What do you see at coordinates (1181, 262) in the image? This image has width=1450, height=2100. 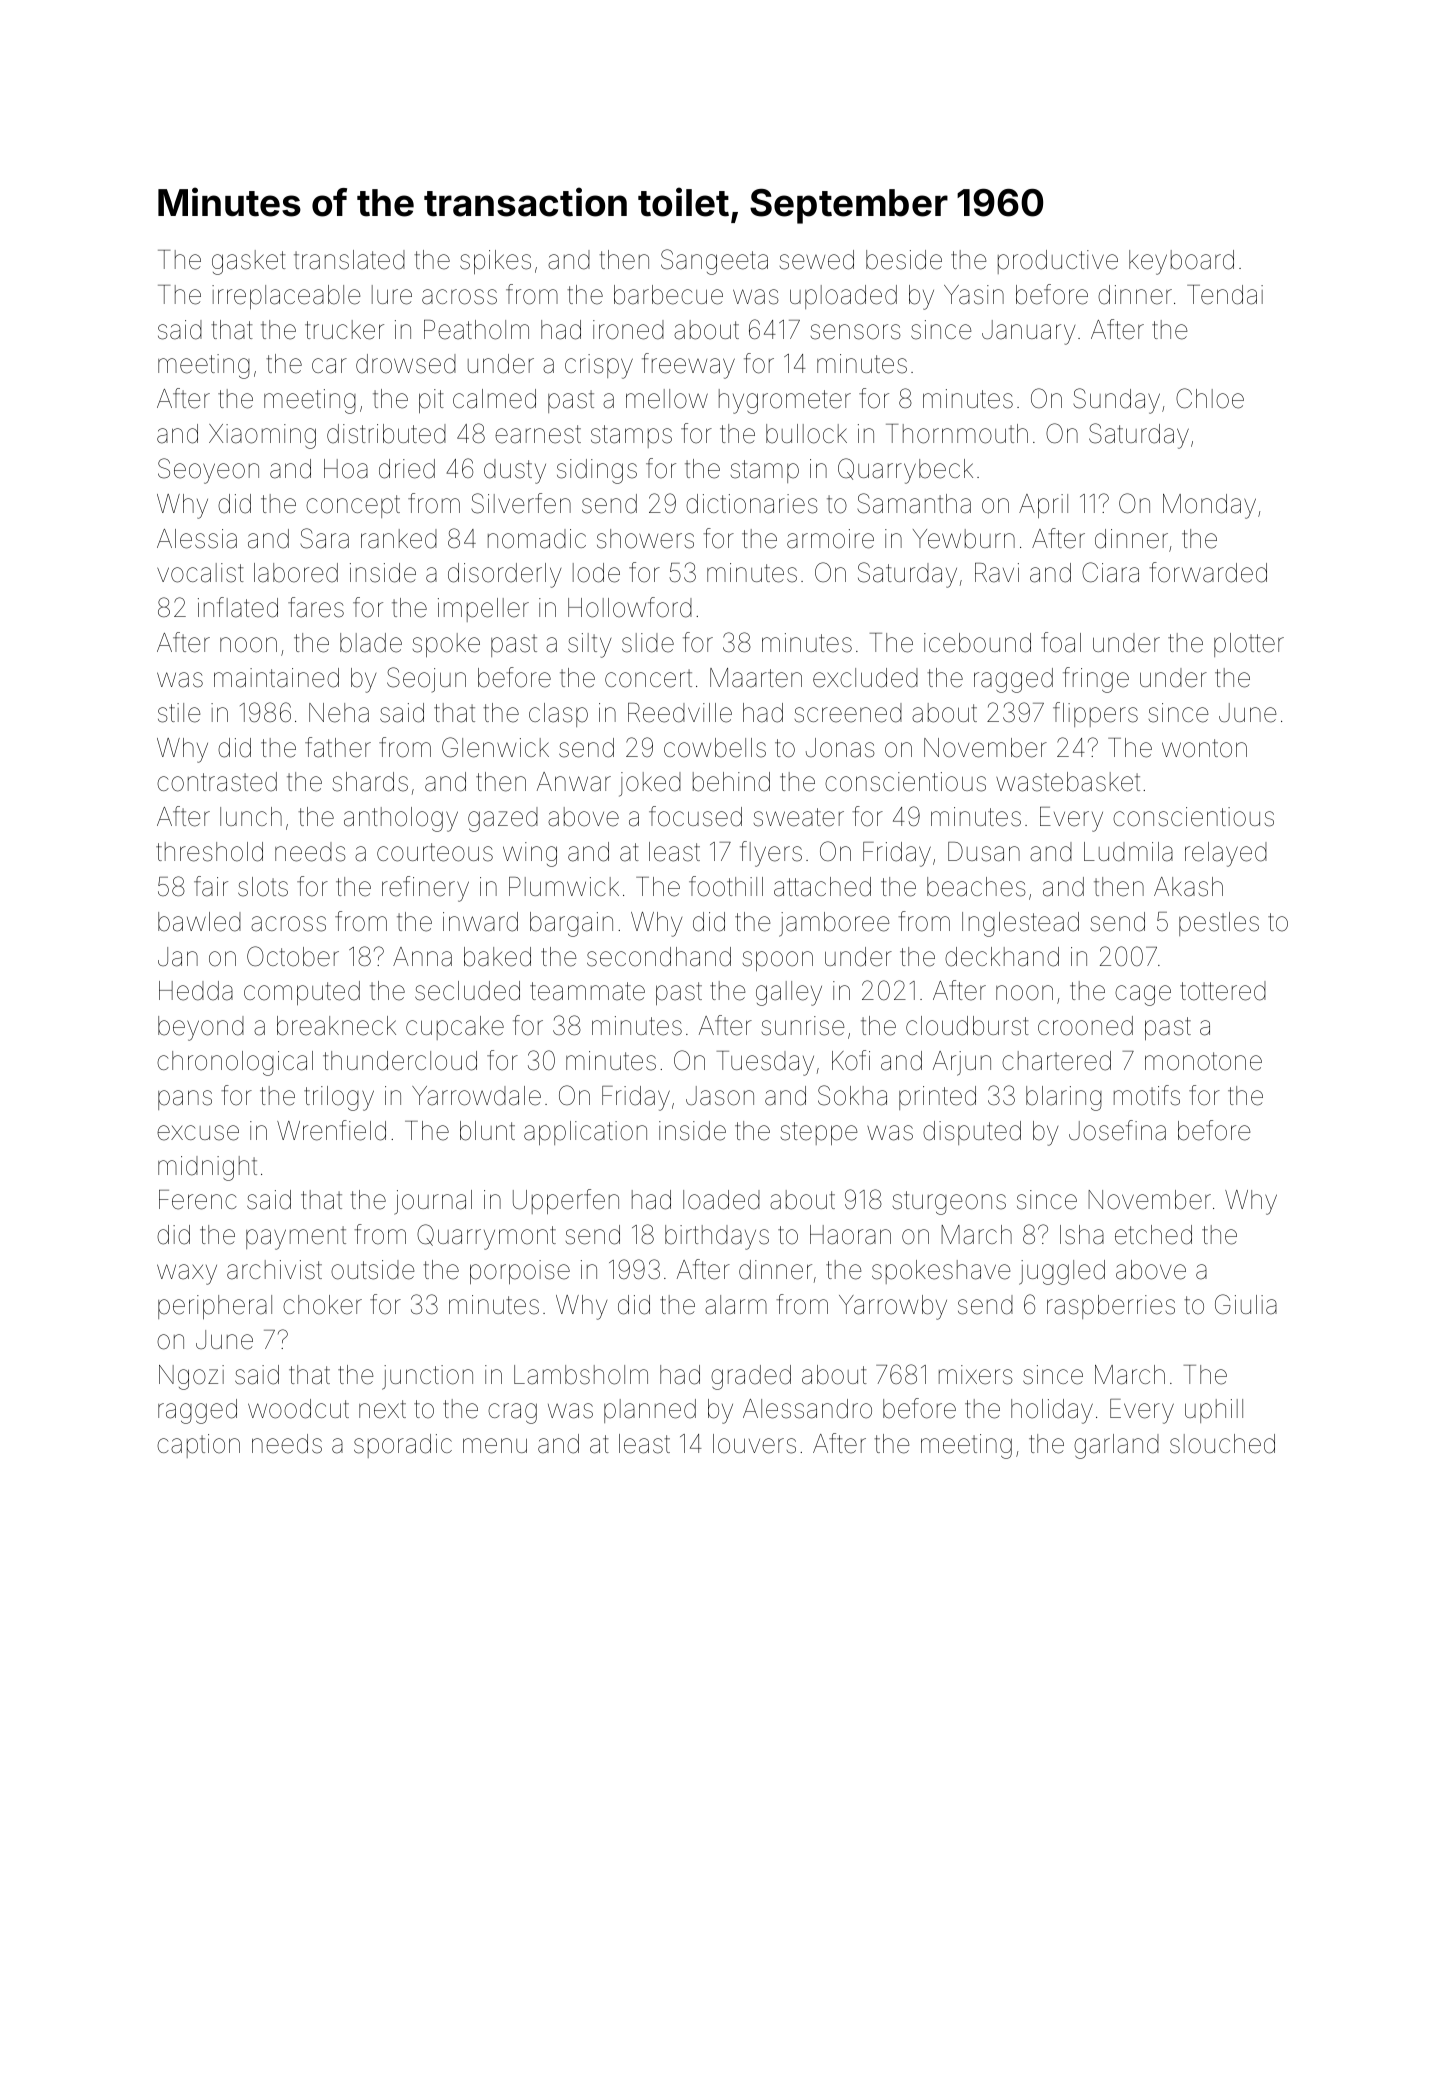 I see `keyboard` at bounding box center [1181, 262].
